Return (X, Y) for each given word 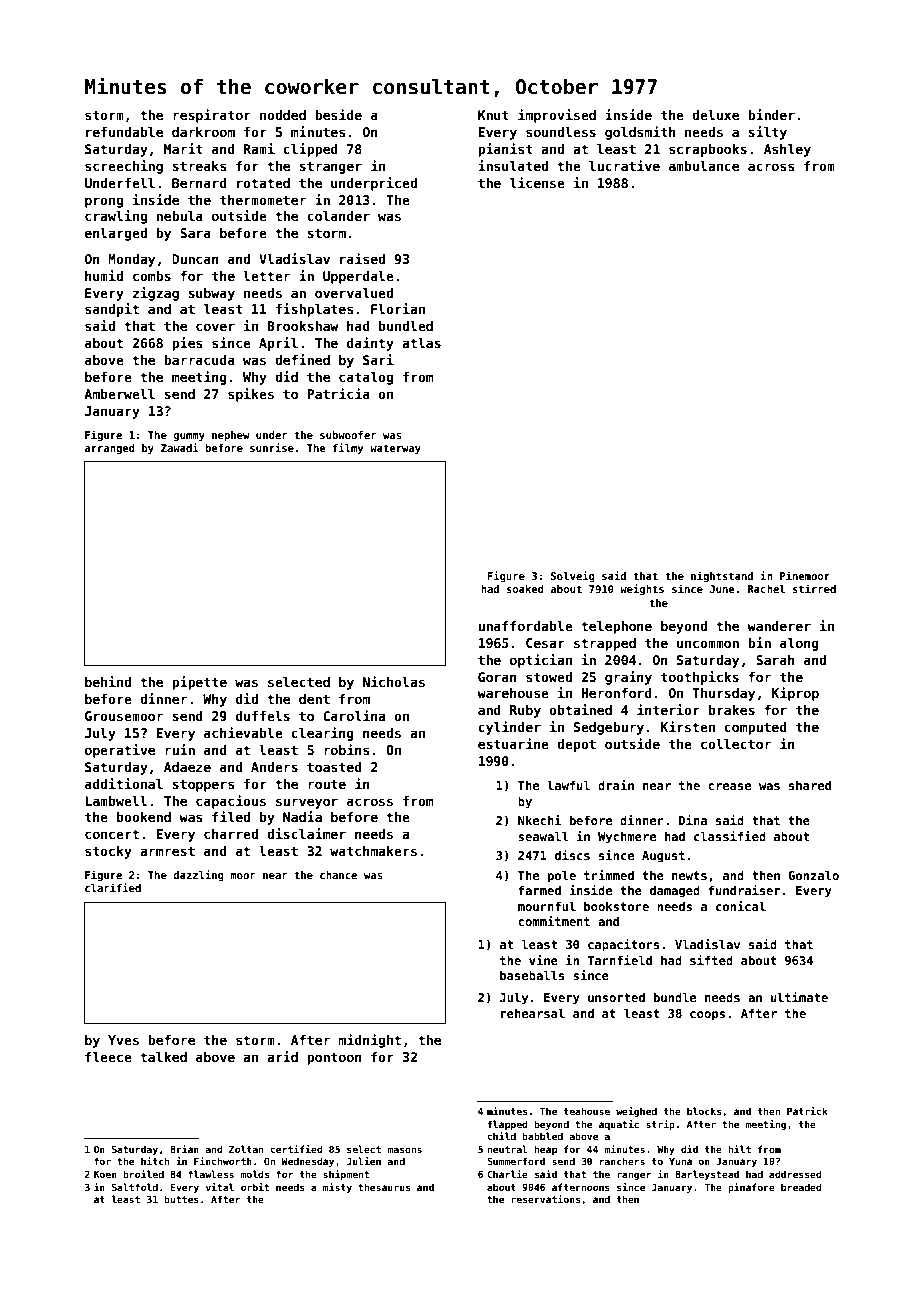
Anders (274, 767)
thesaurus (384, 1187)
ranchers (622, 1161)
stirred (814, 588)
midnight (370, 1041)
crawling (116, 217)
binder (771, 114)
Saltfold (135, 1187)
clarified (113, 887)
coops (707, 1016)
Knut (493, 115)
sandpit (112, 310)
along (799, 644)
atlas (421, 343)
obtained (580, 709)
